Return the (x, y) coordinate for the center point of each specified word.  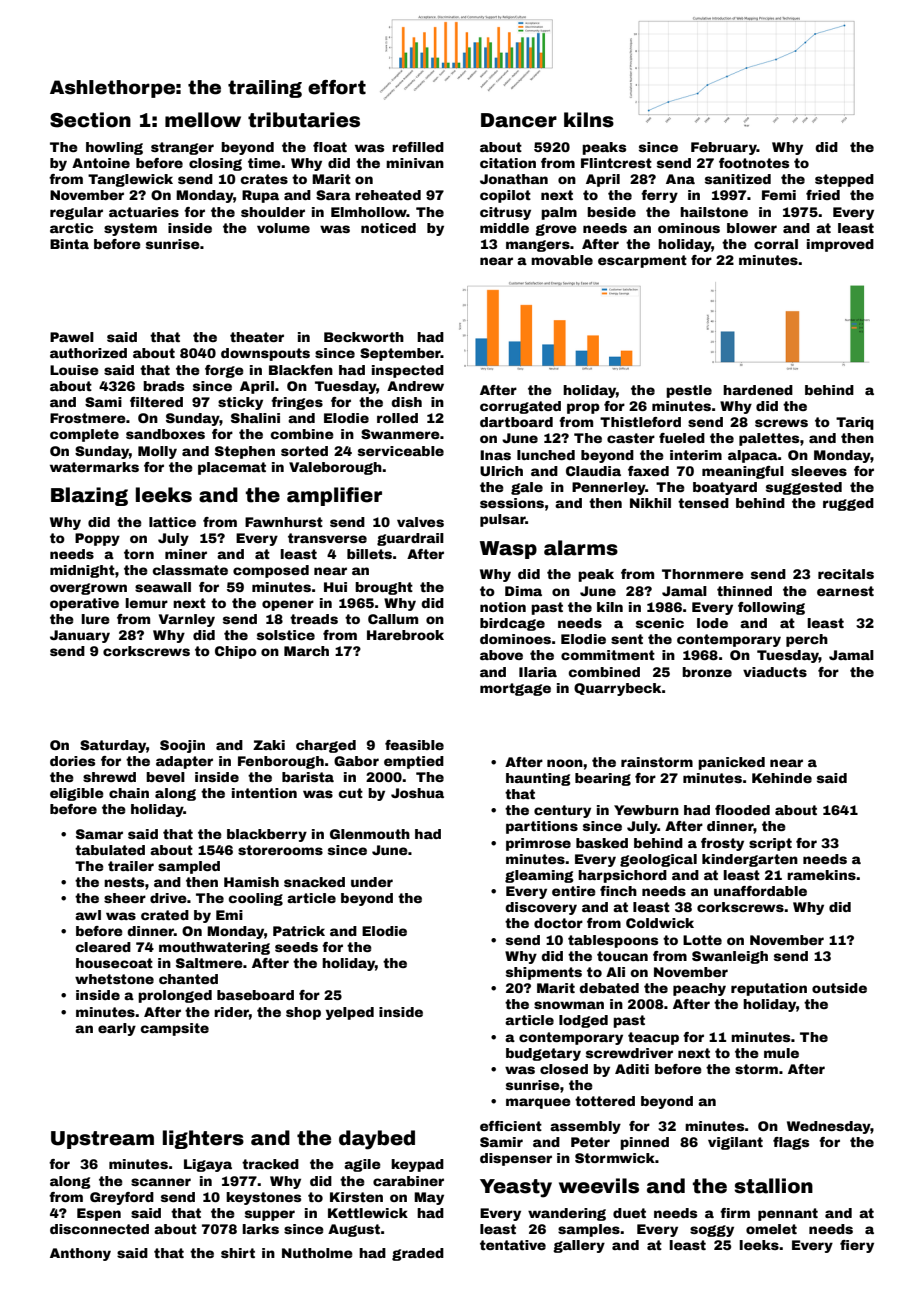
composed (271, 571)
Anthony (80, 1254)
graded (418, 1254)
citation (508, 163)
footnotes (754, 163)
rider (231, 1012)
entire (574, 891)
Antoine (101, 163)
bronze (707, 672)
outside (839, 988)
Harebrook (405, 635)
